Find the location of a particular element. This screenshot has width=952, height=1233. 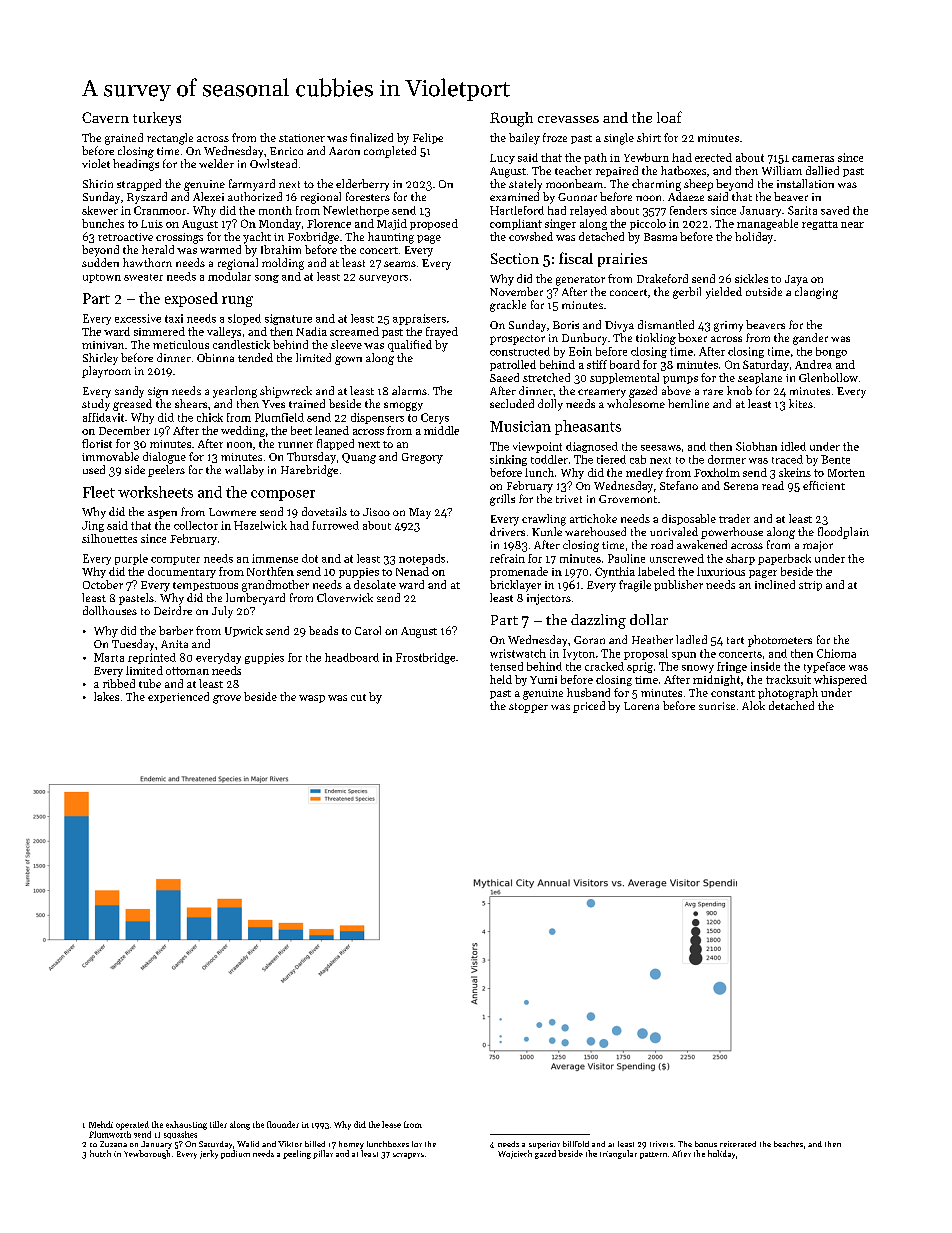

lakes is located at coordinates (106, 696).
